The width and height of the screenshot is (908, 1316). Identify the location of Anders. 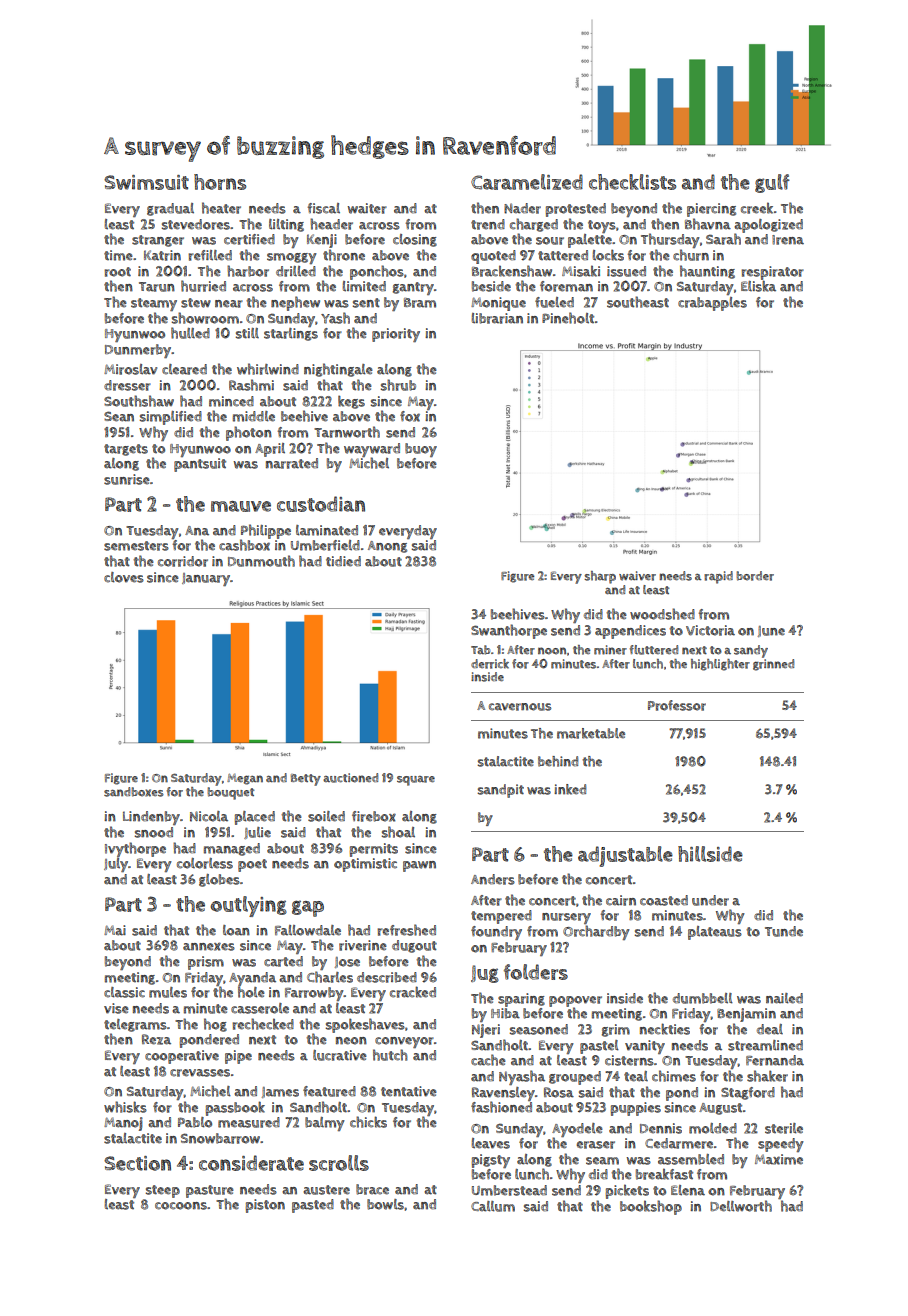
(493, 879).
